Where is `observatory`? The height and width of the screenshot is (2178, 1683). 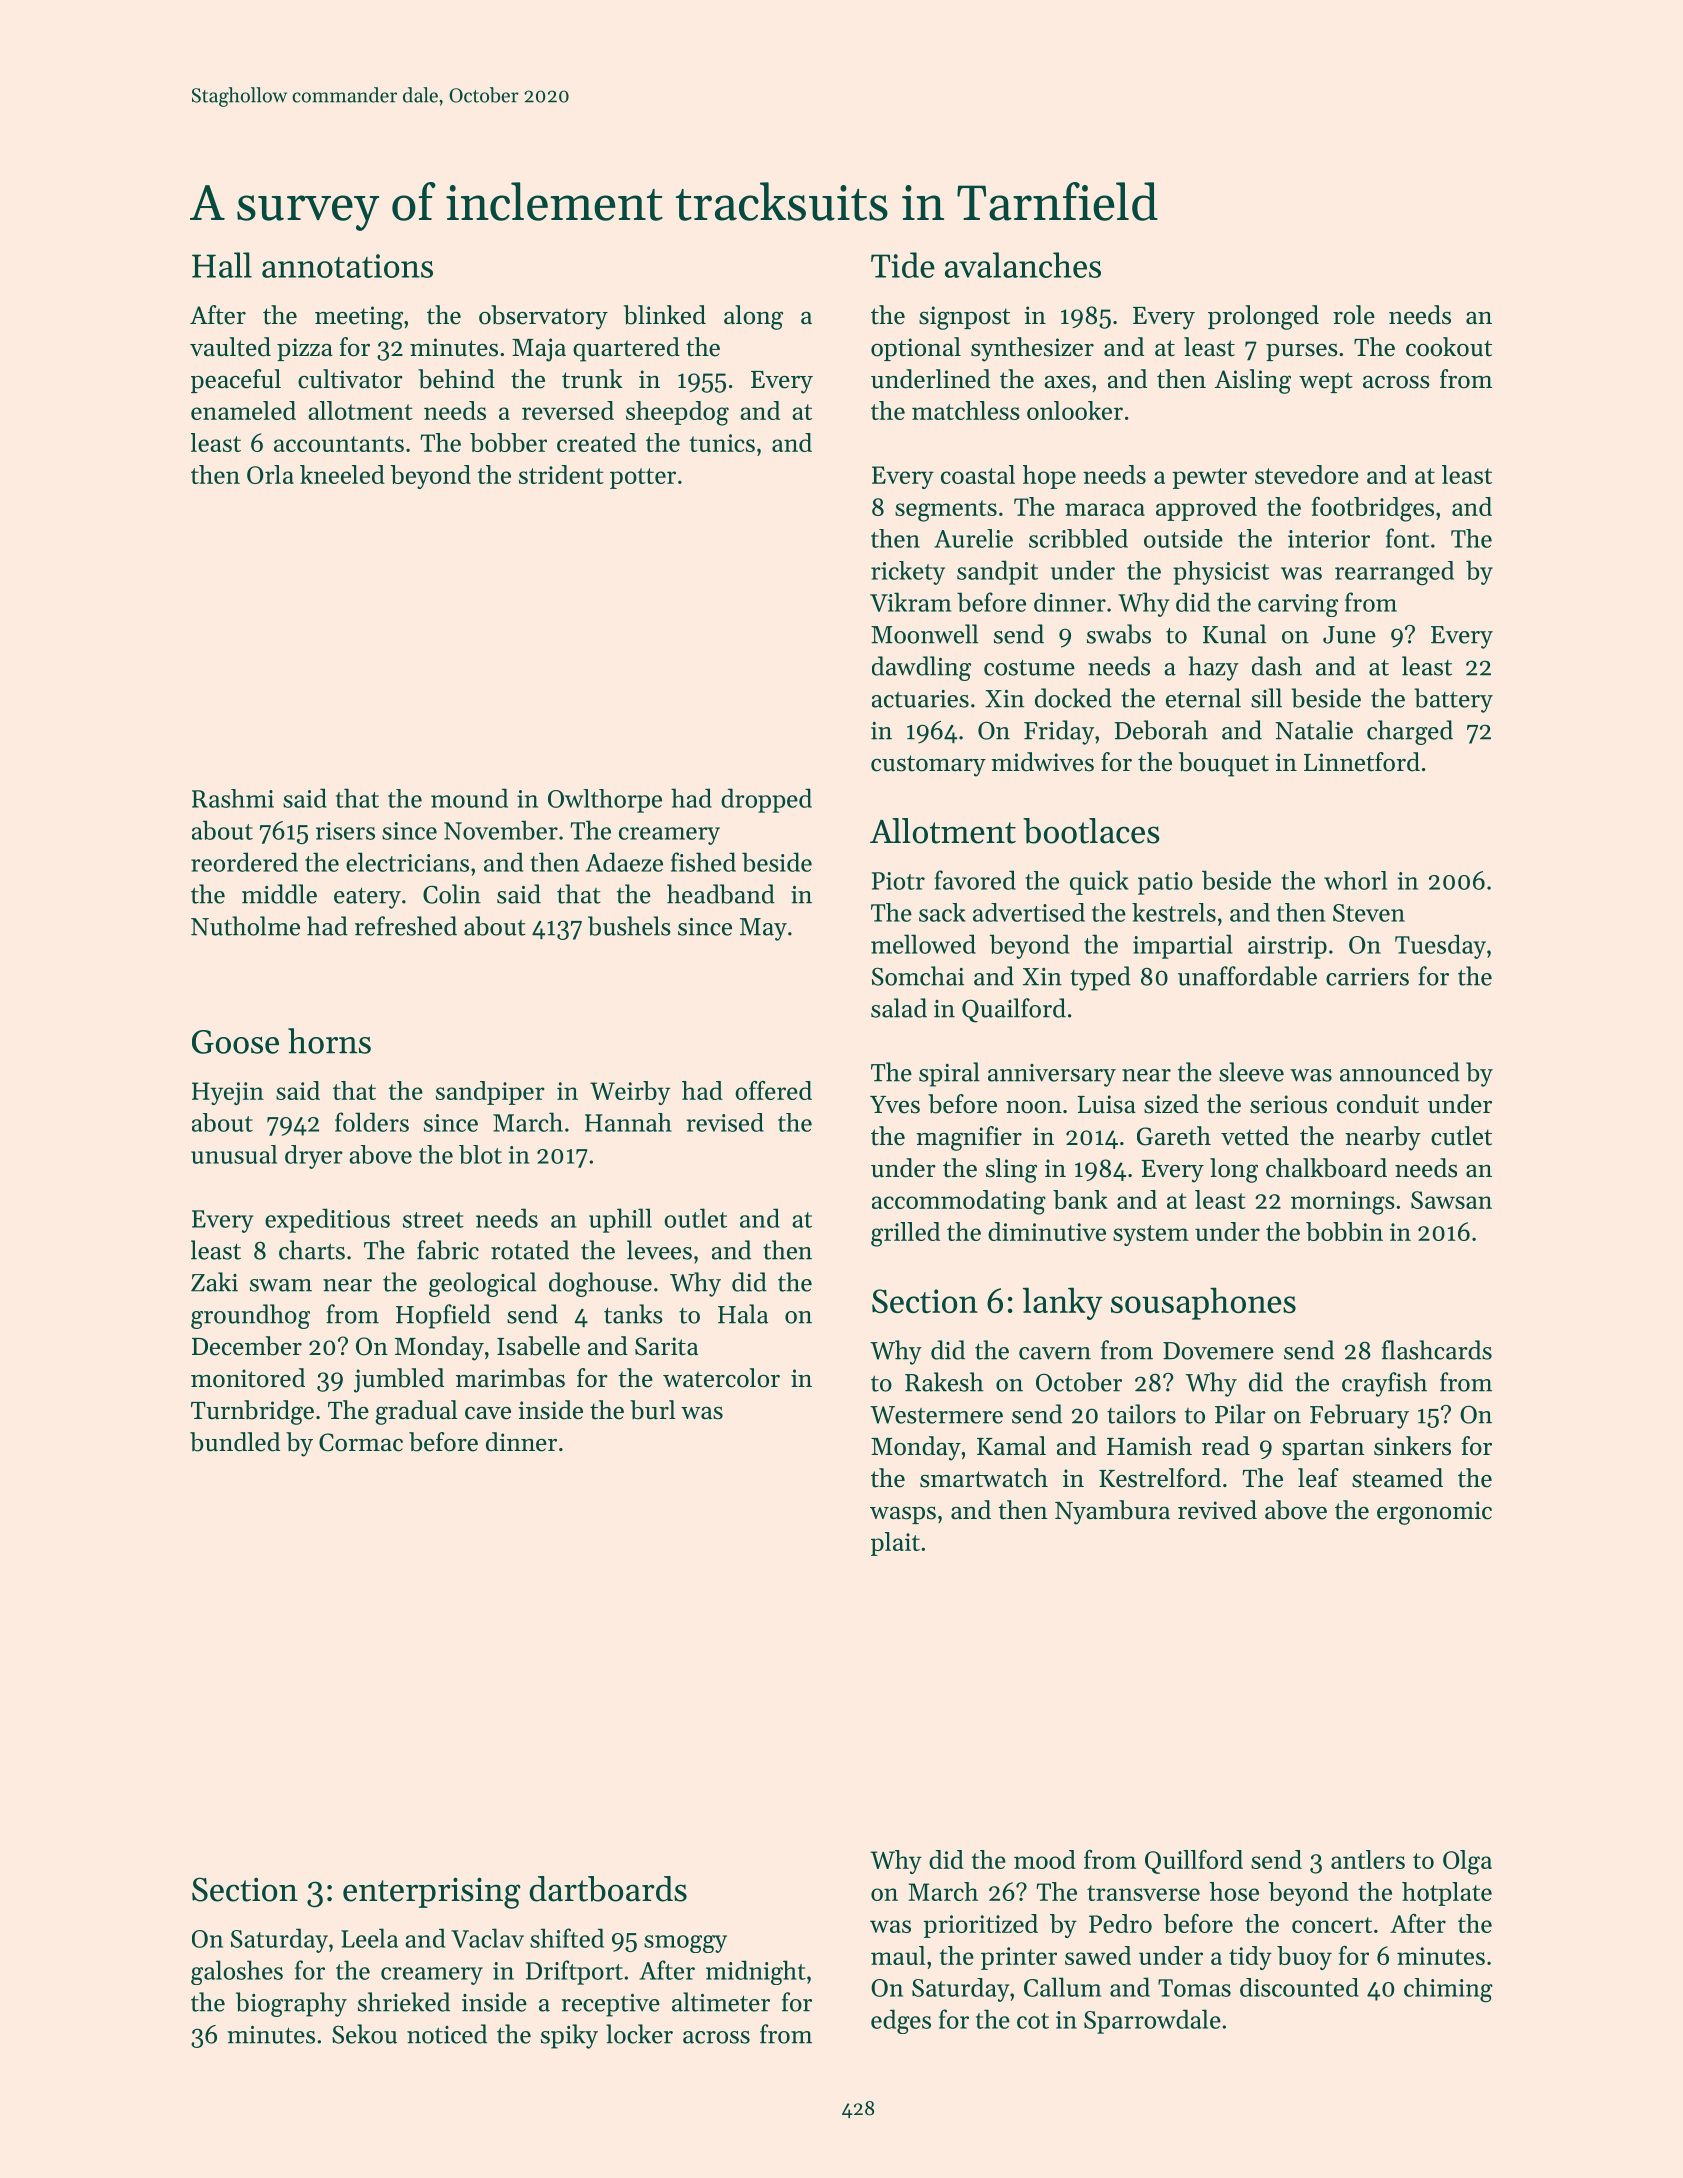
observatory is located at coordinates (543, 317).
